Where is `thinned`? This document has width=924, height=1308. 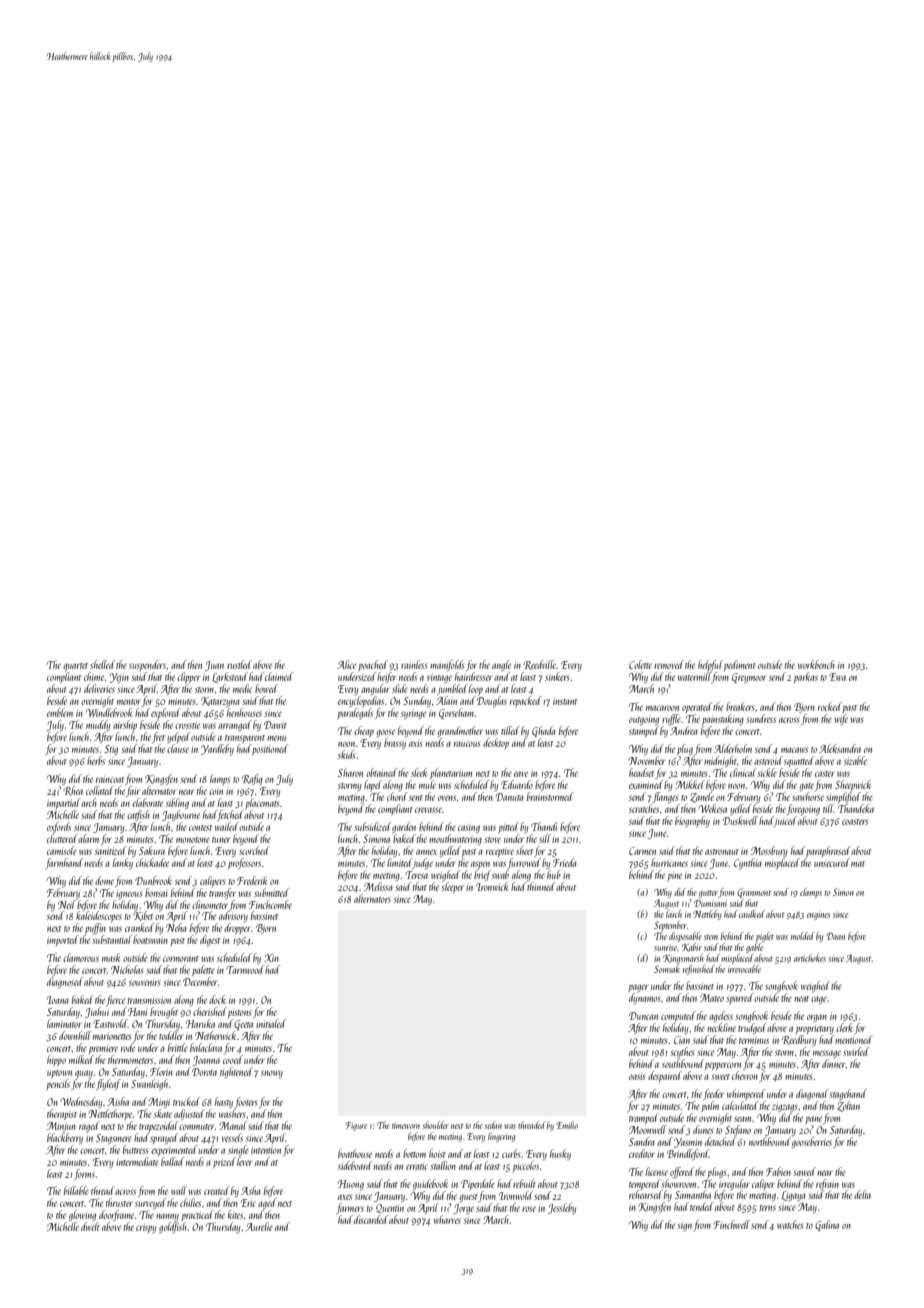 thinned is located at coordinates (541, 886).
